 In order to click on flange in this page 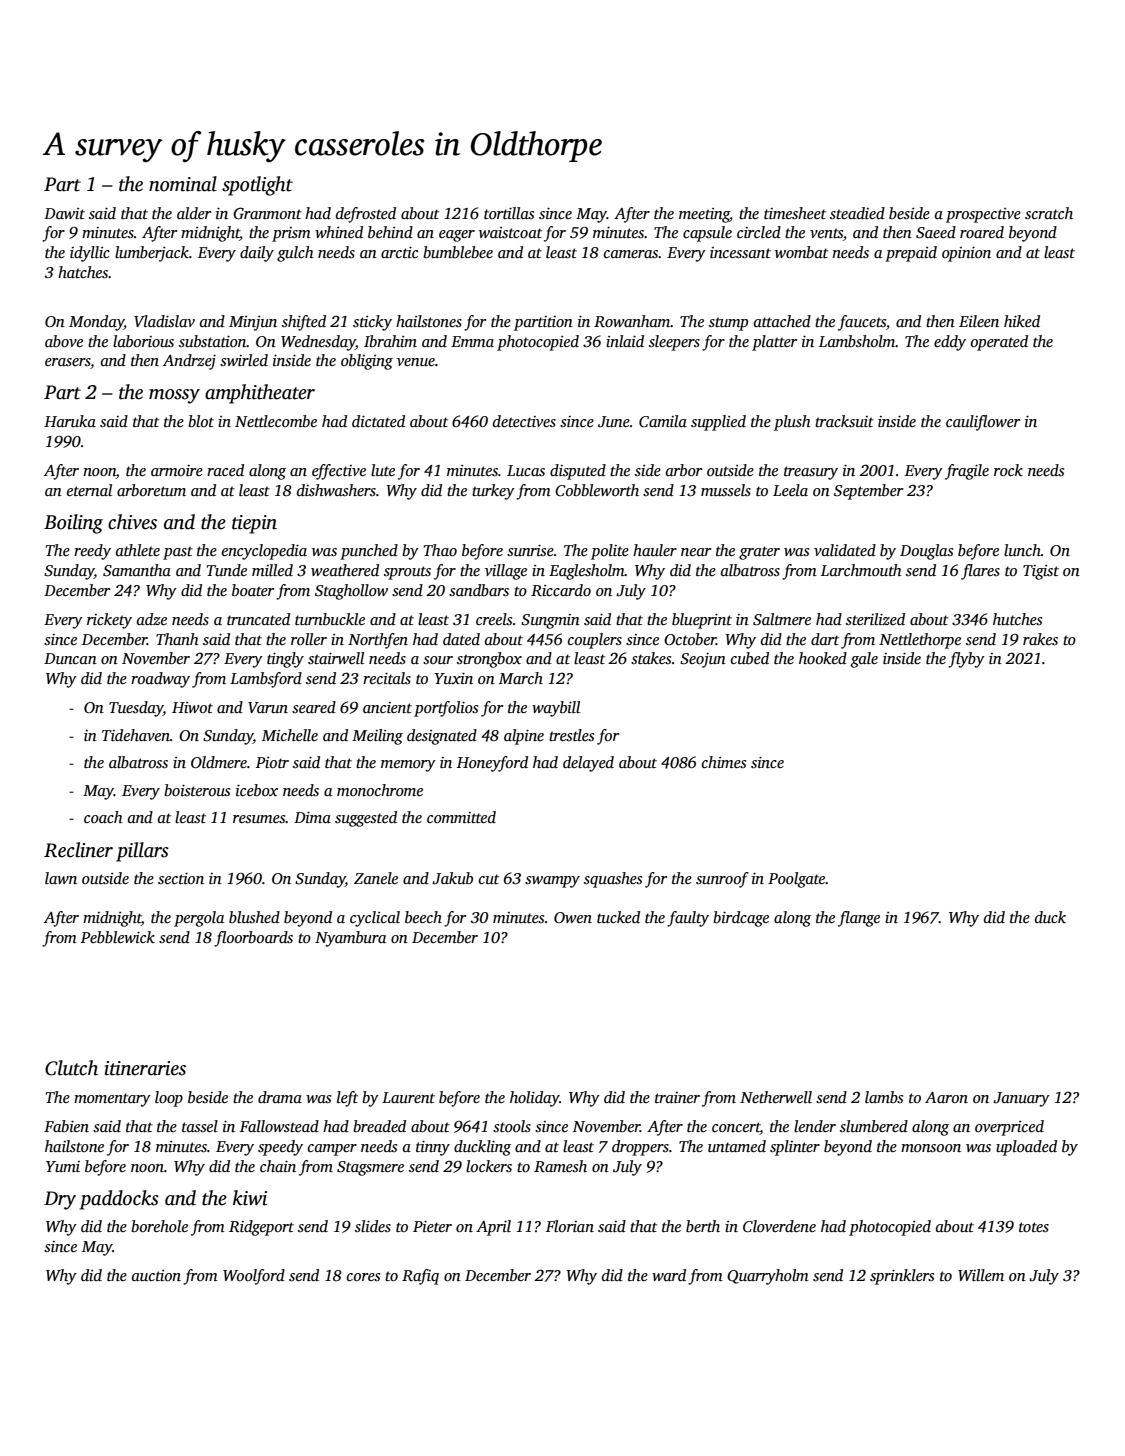, I will do `click(859, 919)`.
